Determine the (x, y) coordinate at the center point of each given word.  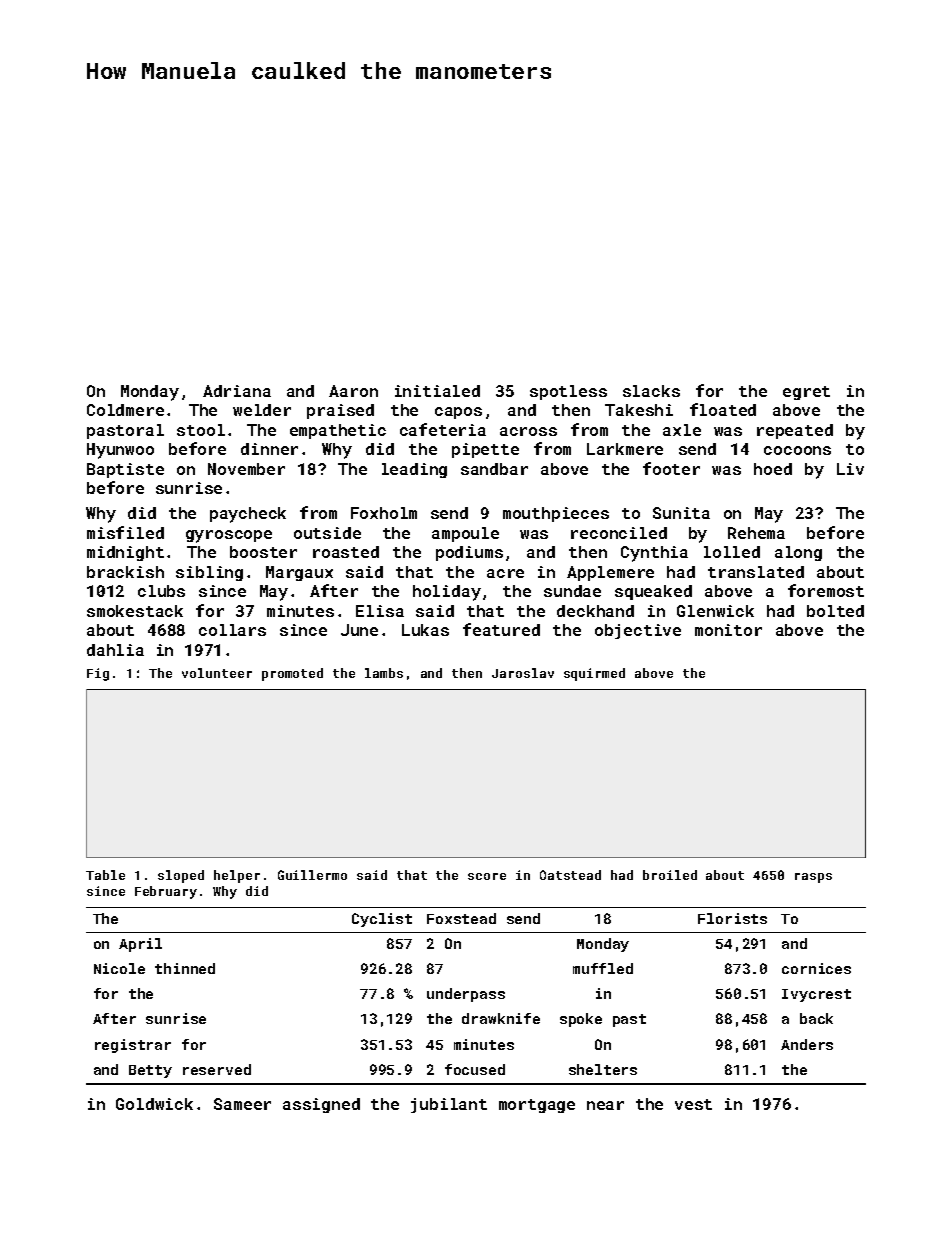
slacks (651, 391)
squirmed (594, 674)
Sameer (242, 1104)
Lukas (425, 630)
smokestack (135, 611)
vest (693, 1104)
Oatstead (570, 875)
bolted (835, 611)
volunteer (217, 673)
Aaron (353, 391)
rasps (813, 878)
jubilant (449, 1105)
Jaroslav (523, 673)
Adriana (237, 391)
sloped (181, 876)
